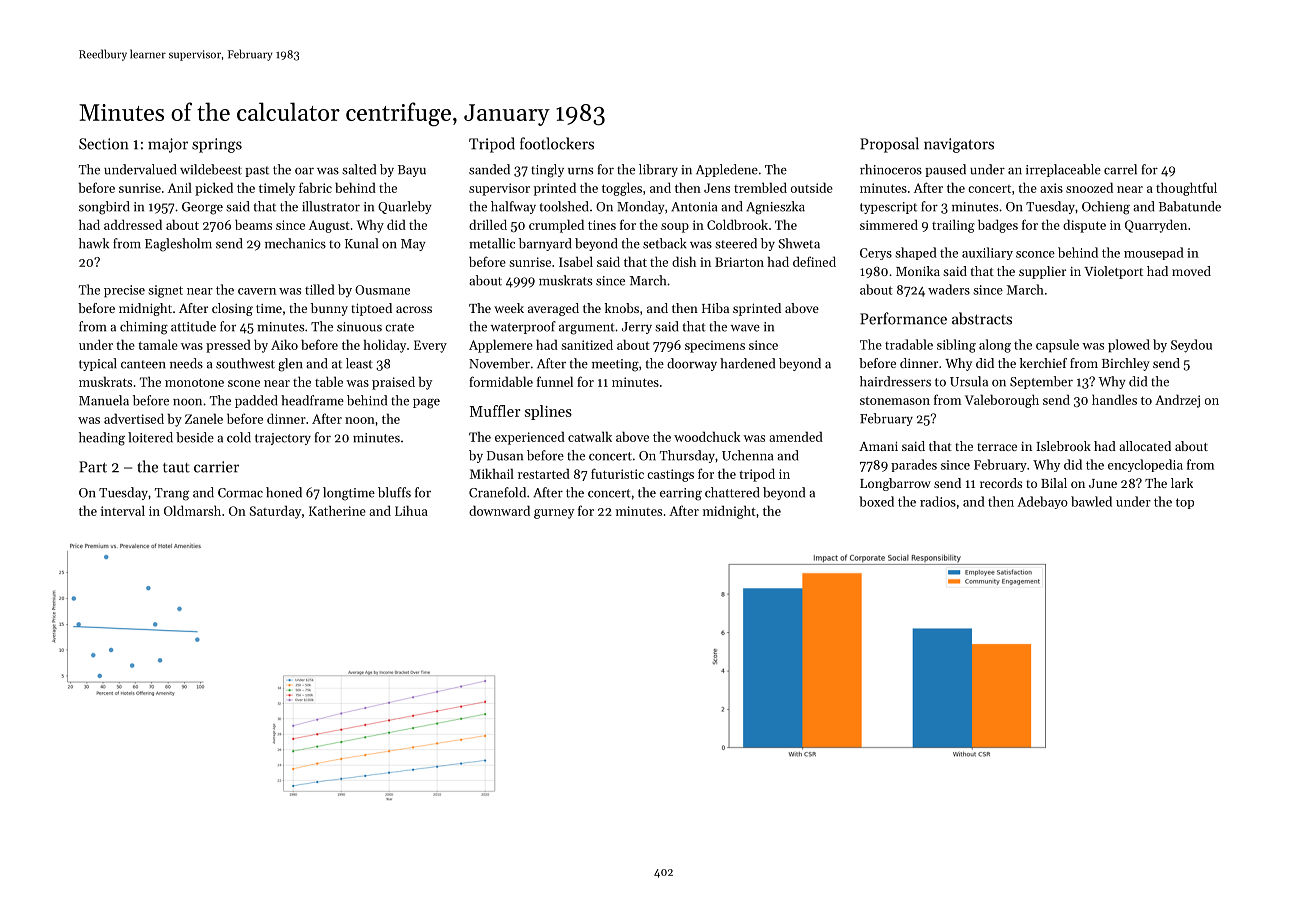 This image has width=1308, height=924. Describe the element at coordinates (554, 514) in the image. I see `gurney` at that location.
